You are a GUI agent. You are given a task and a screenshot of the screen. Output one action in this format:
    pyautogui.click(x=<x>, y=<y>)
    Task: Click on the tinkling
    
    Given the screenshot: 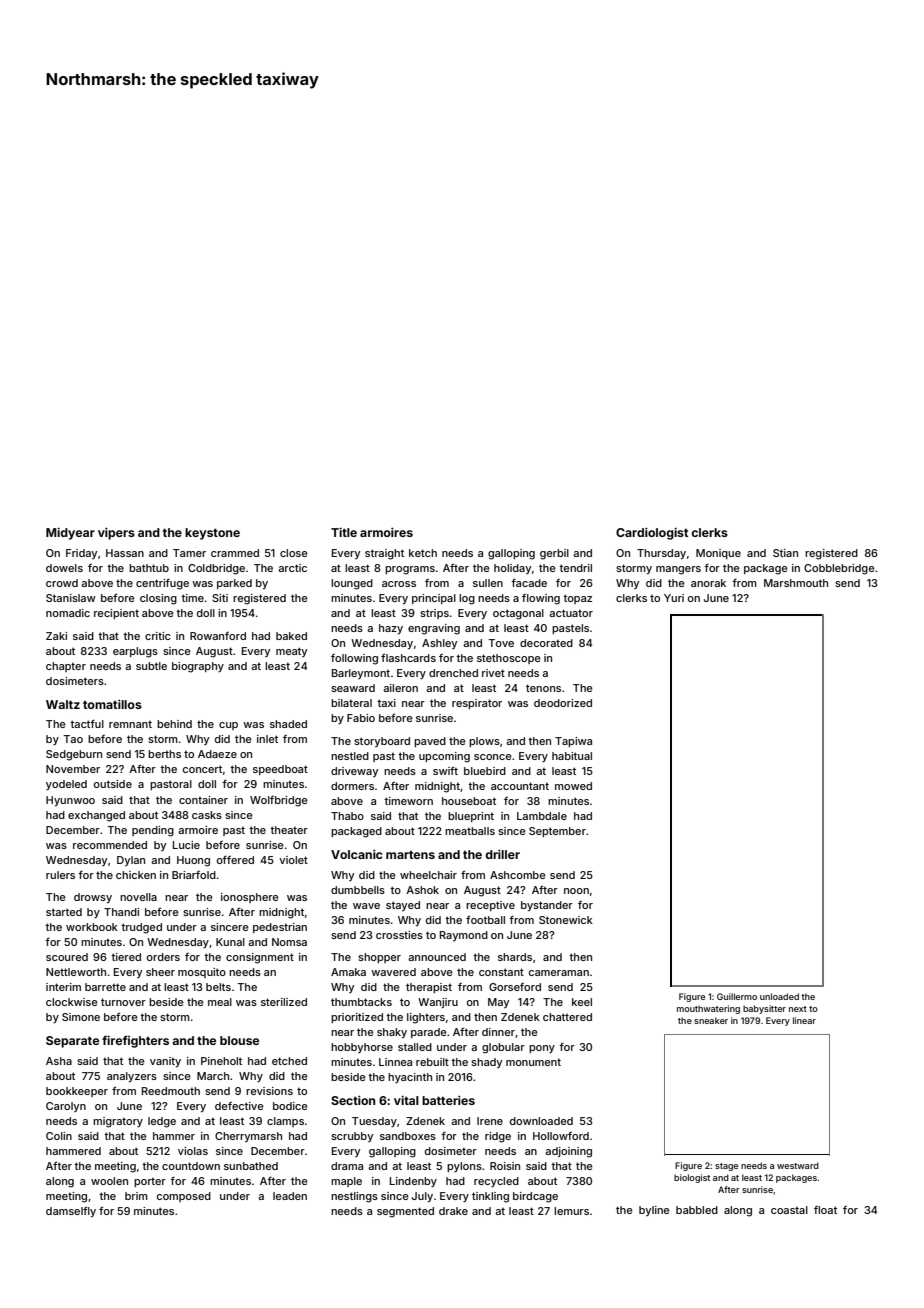 What is the action you would take?
    pyautogui.click(x=490, y=1197)
